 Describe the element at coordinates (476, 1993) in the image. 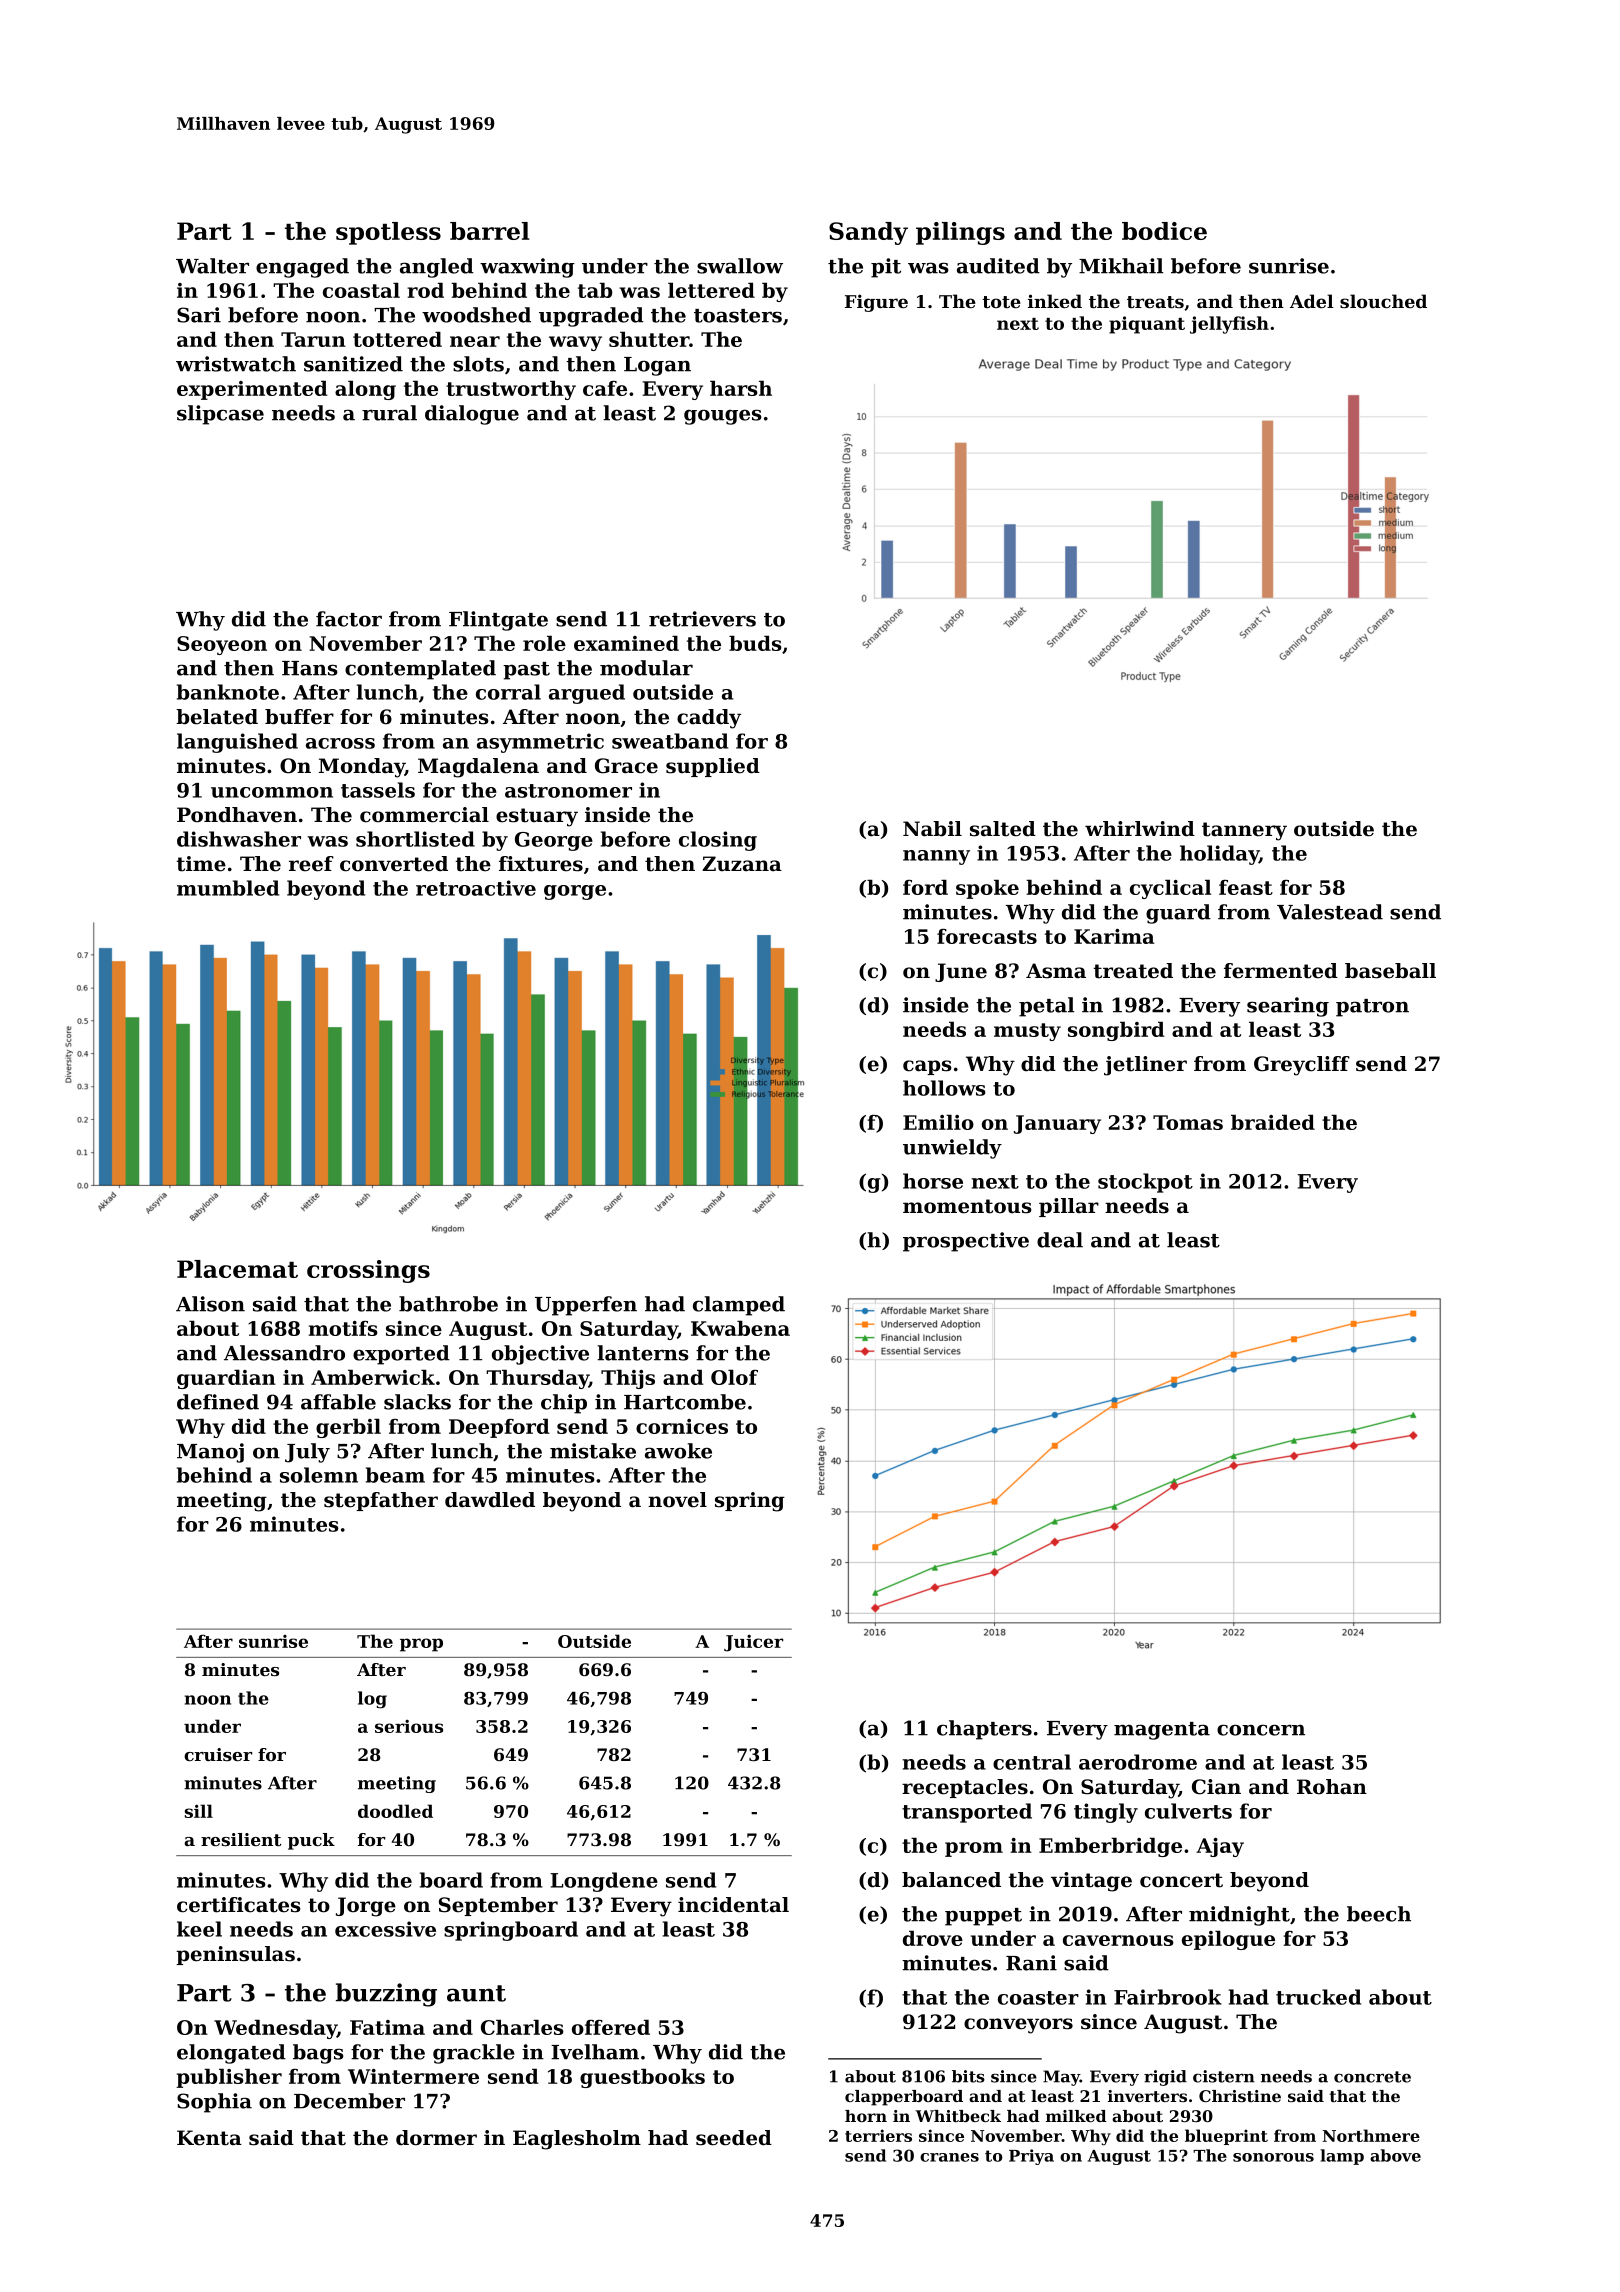

I see `aunt` at that location.
